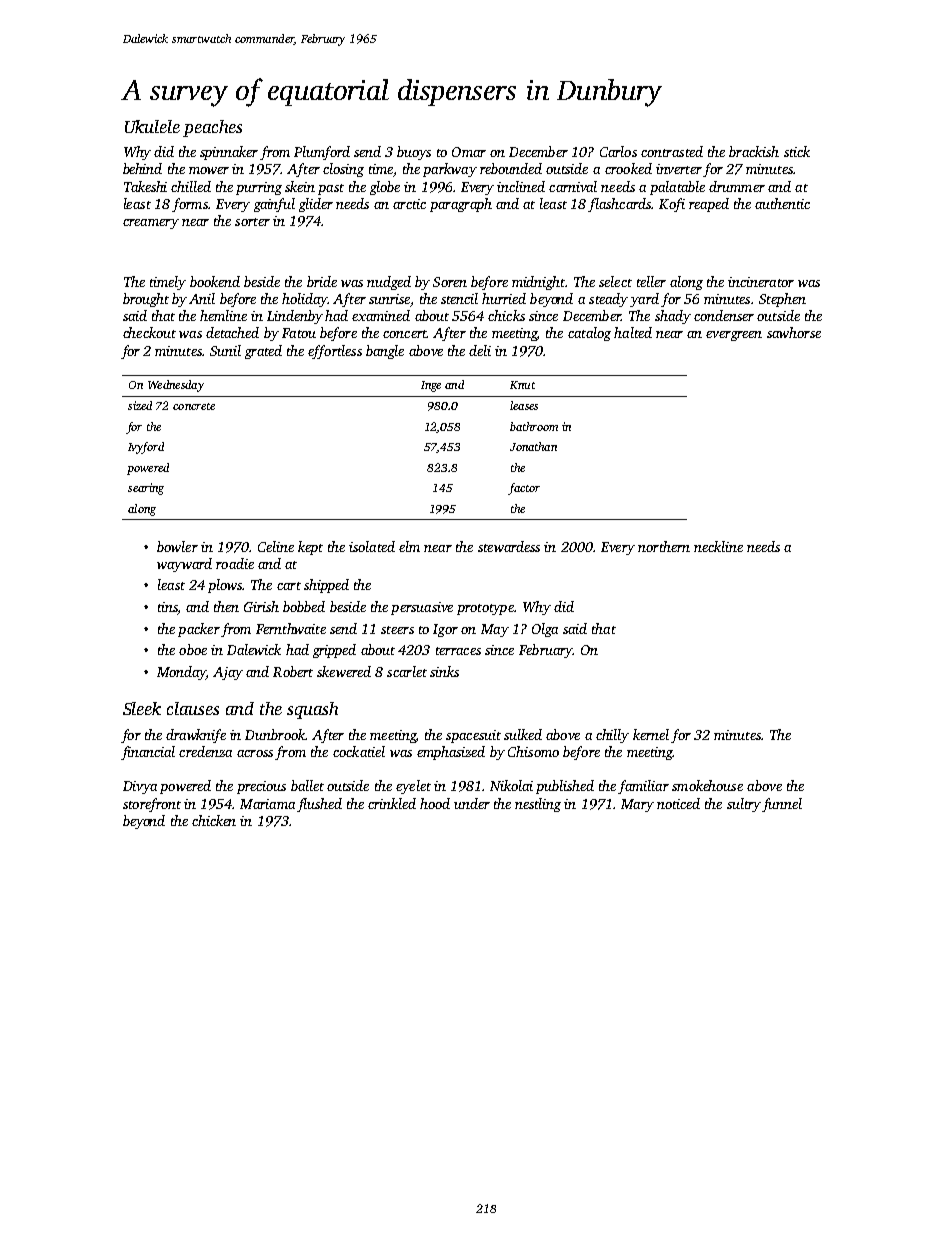 The image size is (952, 1233). I want to click on incinerator, so click(761, 282).
